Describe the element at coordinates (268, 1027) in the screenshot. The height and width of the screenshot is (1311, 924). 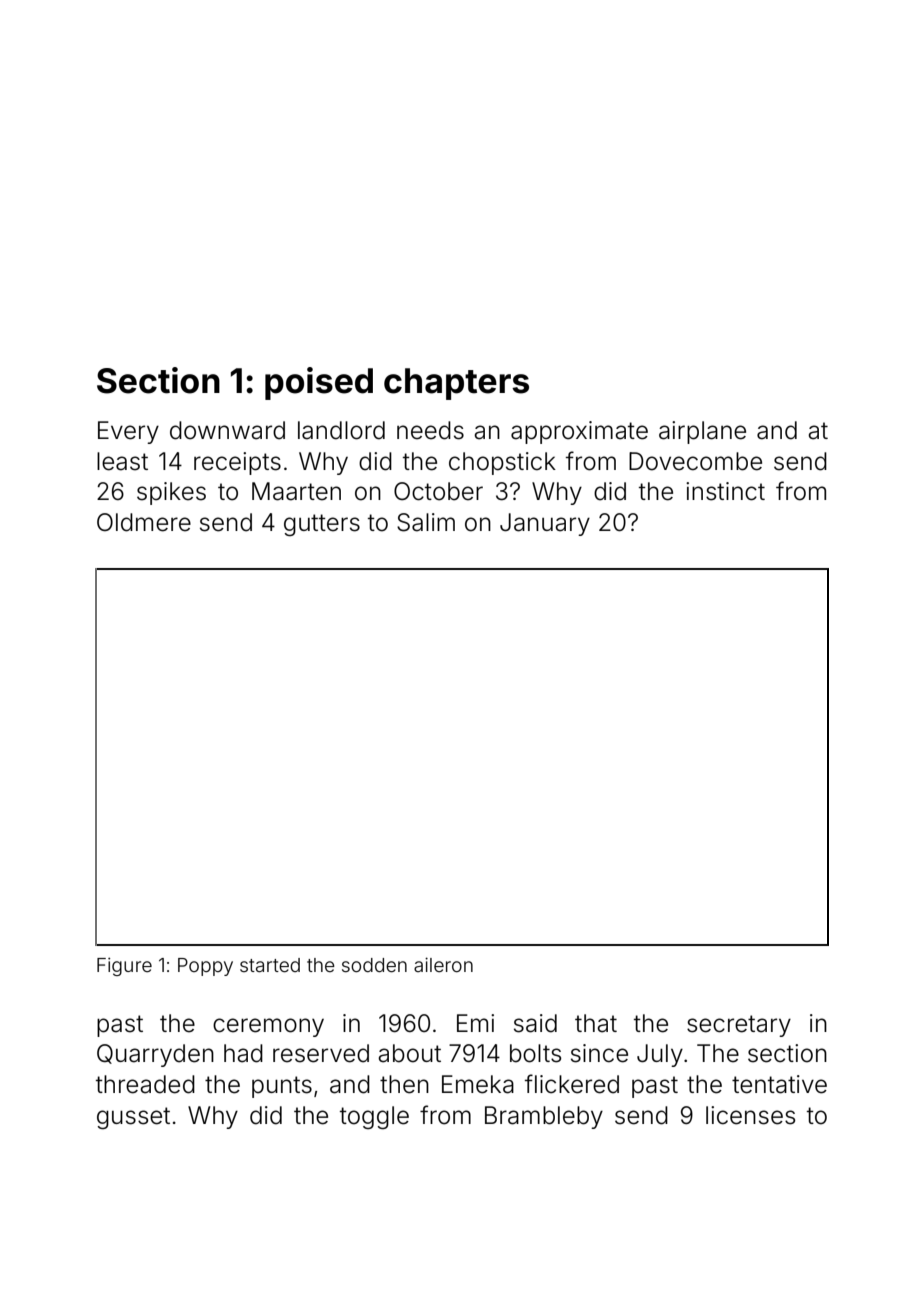
I see `ceremony` at that location.
